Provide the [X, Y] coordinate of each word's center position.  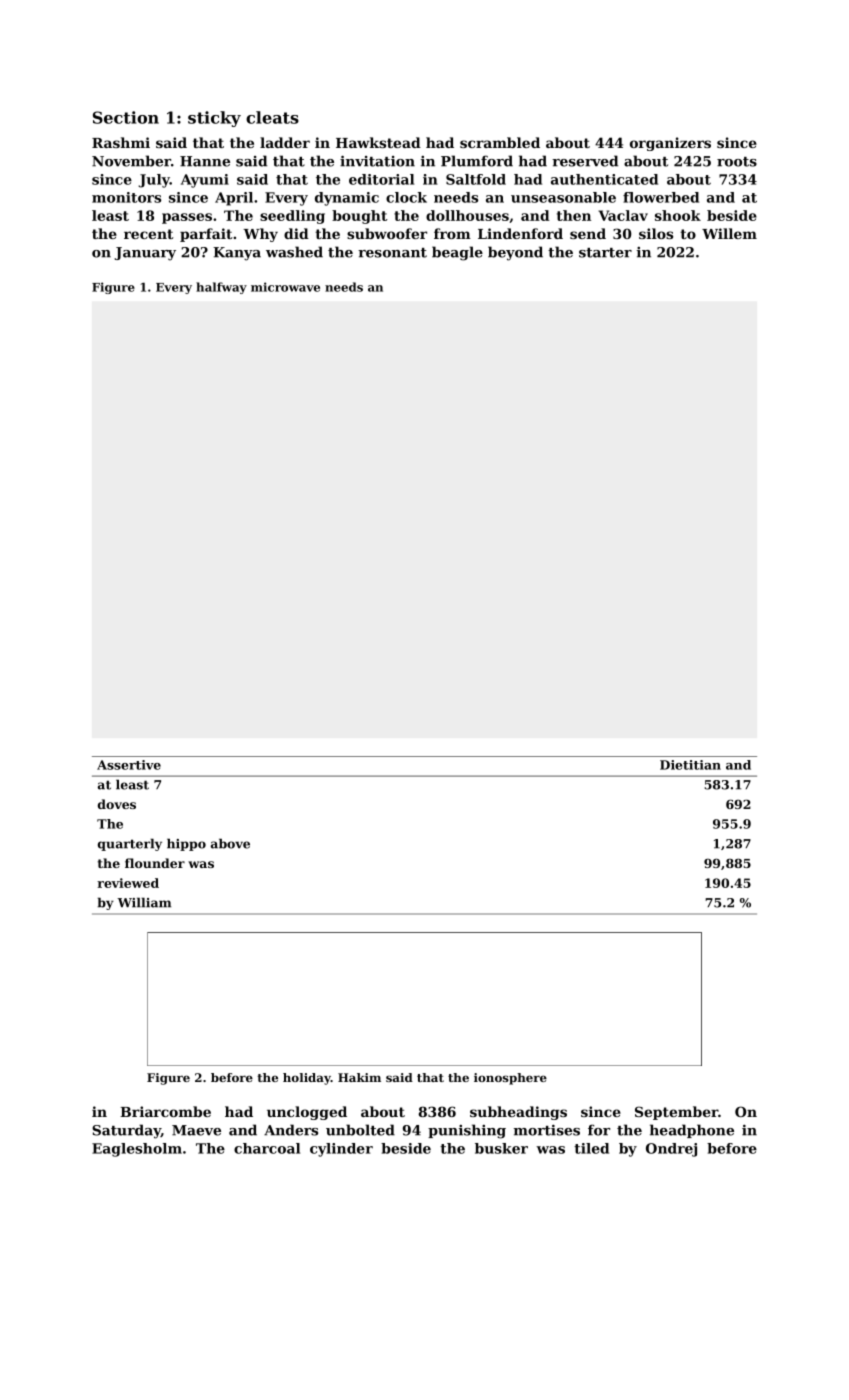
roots [737, 162]
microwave [285, 287]
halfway [221, 288]
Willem [729, 233]
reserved [585, 161]
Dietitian [690, 765]
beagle [457, 253]
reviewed [128, 883]
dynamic [347, 199]
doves [117, 804]
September [676, 1113]
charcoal [267, 1148]
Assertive [129, 765]
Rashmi [121, 142]
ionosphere [510, 1079]
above [230, 844]
